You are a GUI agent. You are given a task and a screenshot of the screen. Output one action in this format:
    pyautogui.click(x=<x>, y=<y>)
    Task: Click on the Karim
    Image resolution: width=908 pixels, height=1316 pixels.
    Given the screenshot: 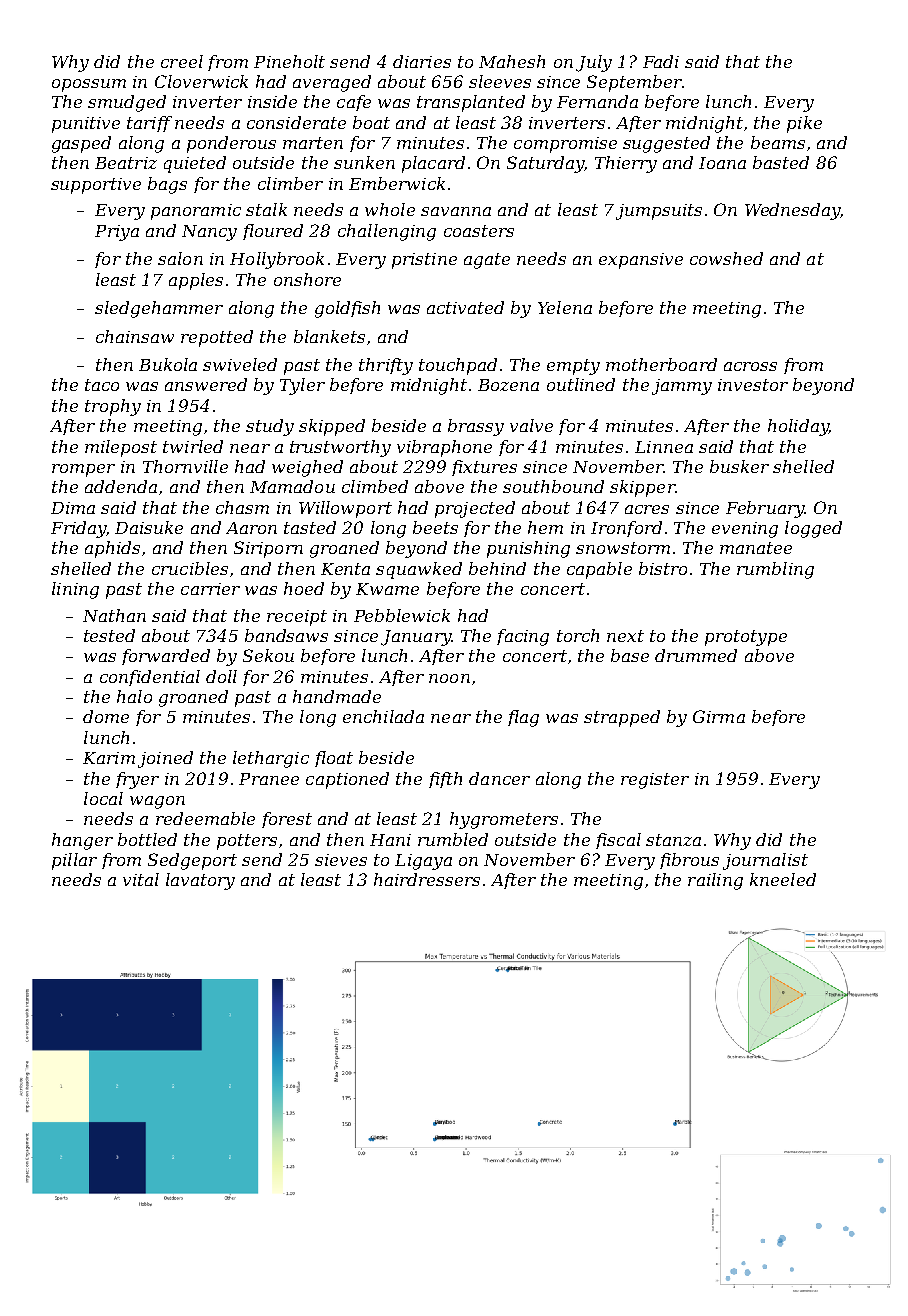 What is the action you would take?
    pyautogui.click(x=109, y=758)
